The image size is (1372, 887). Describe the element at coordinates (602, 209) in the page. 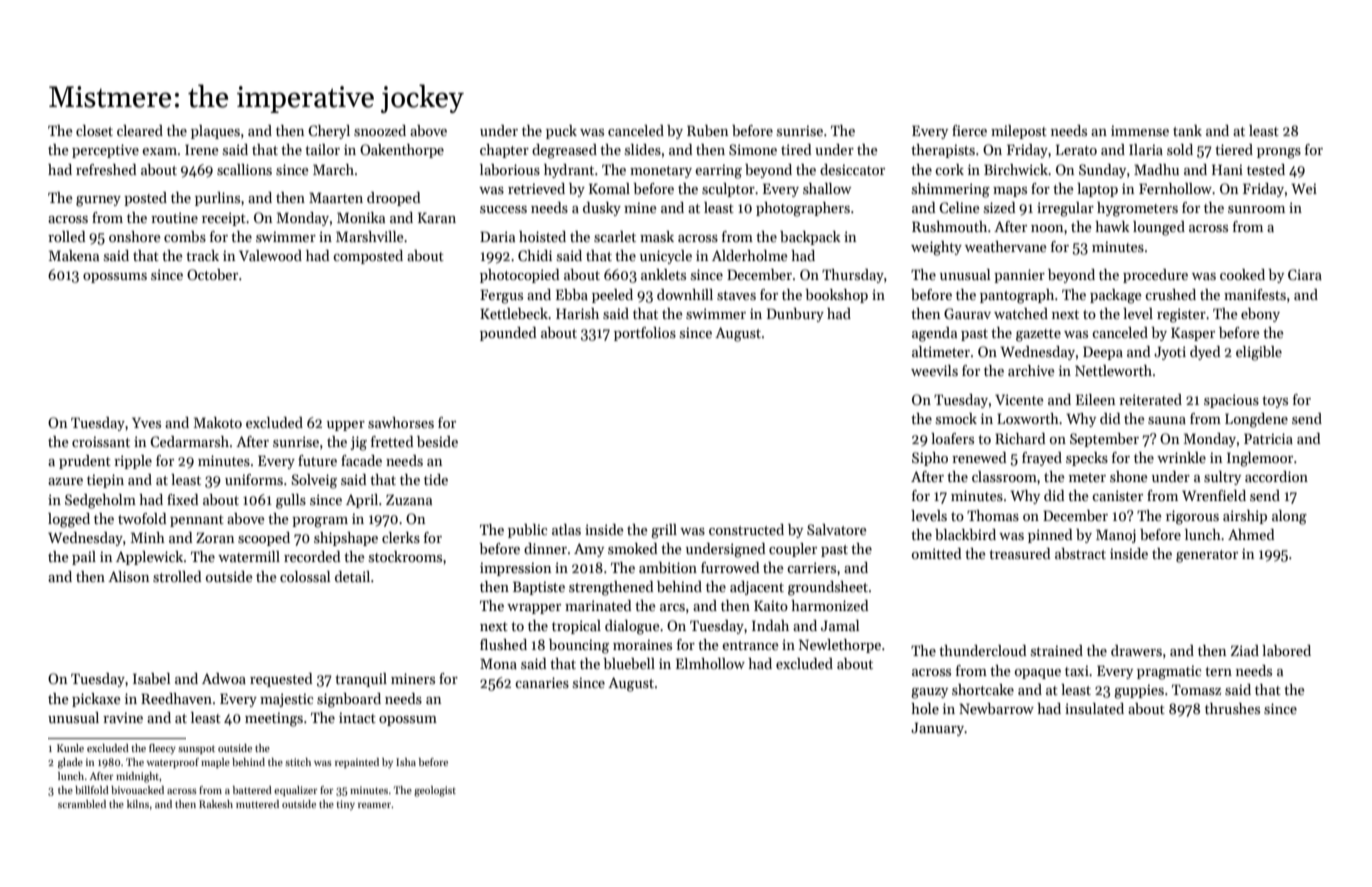

I see `dusky` at that location.
